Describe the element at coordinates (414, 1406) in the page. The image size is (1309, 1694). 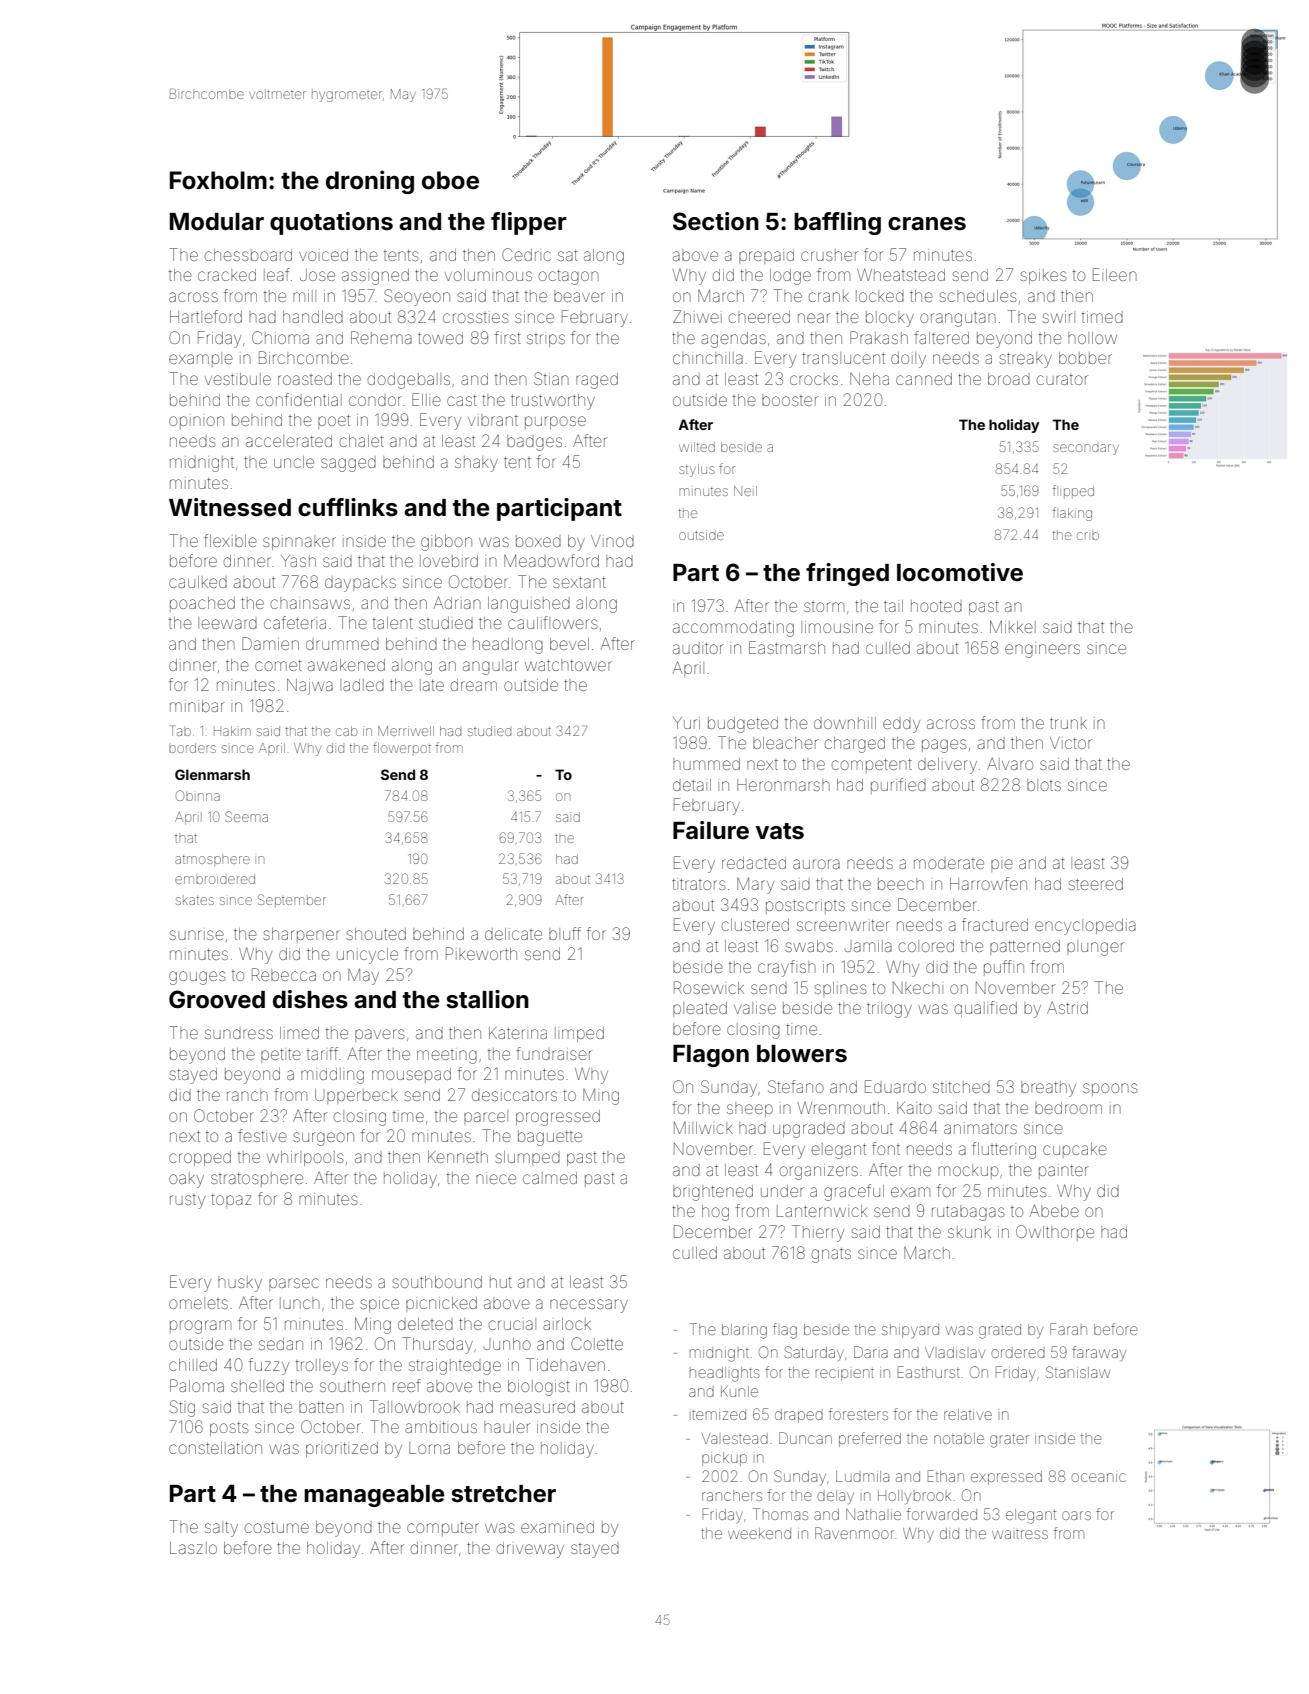
I see `Tallowbrook` at that location.
